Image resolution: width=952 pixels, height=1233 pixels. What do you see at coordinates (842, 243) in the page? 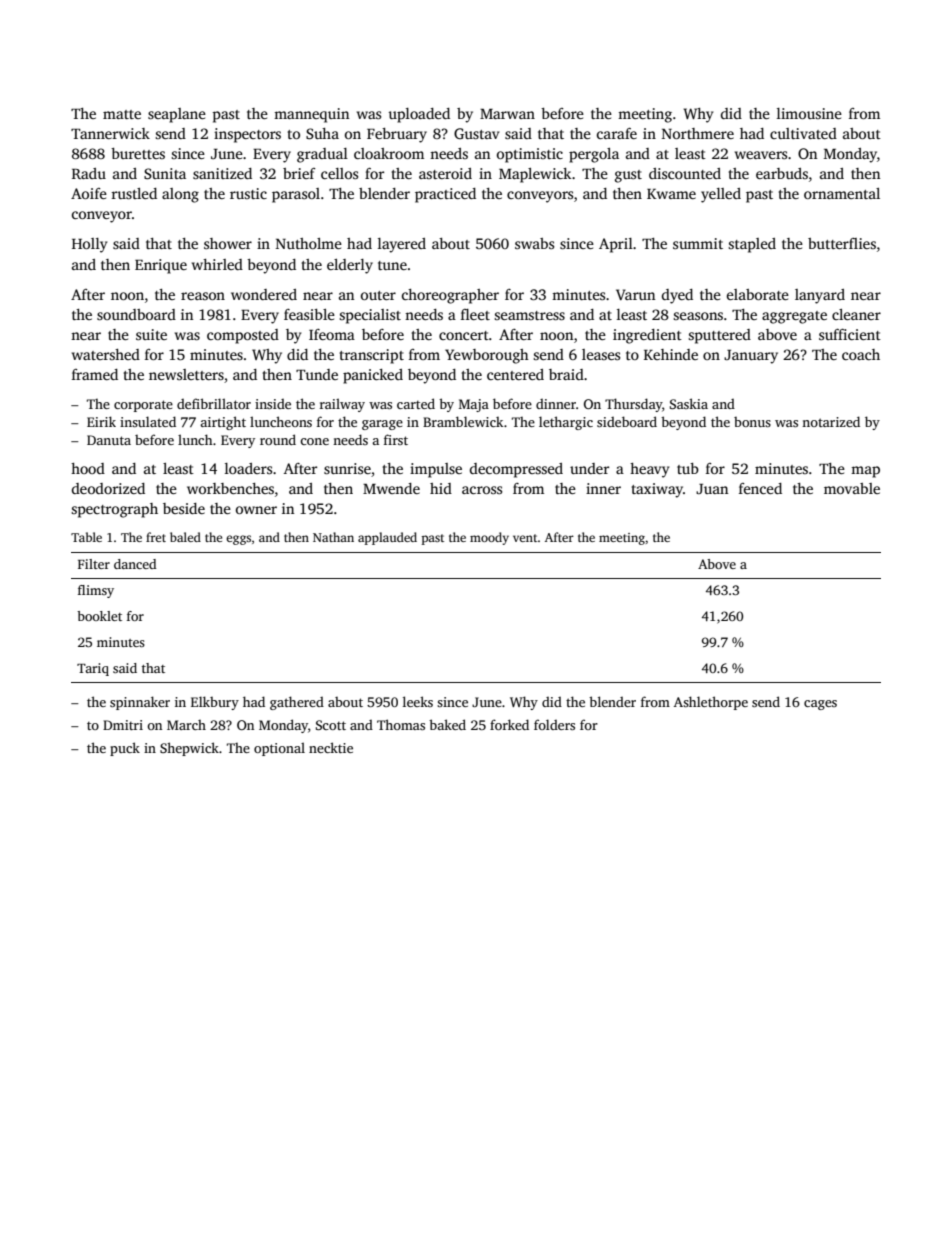
I see `butterflies` at bounding box center [842, 243].
